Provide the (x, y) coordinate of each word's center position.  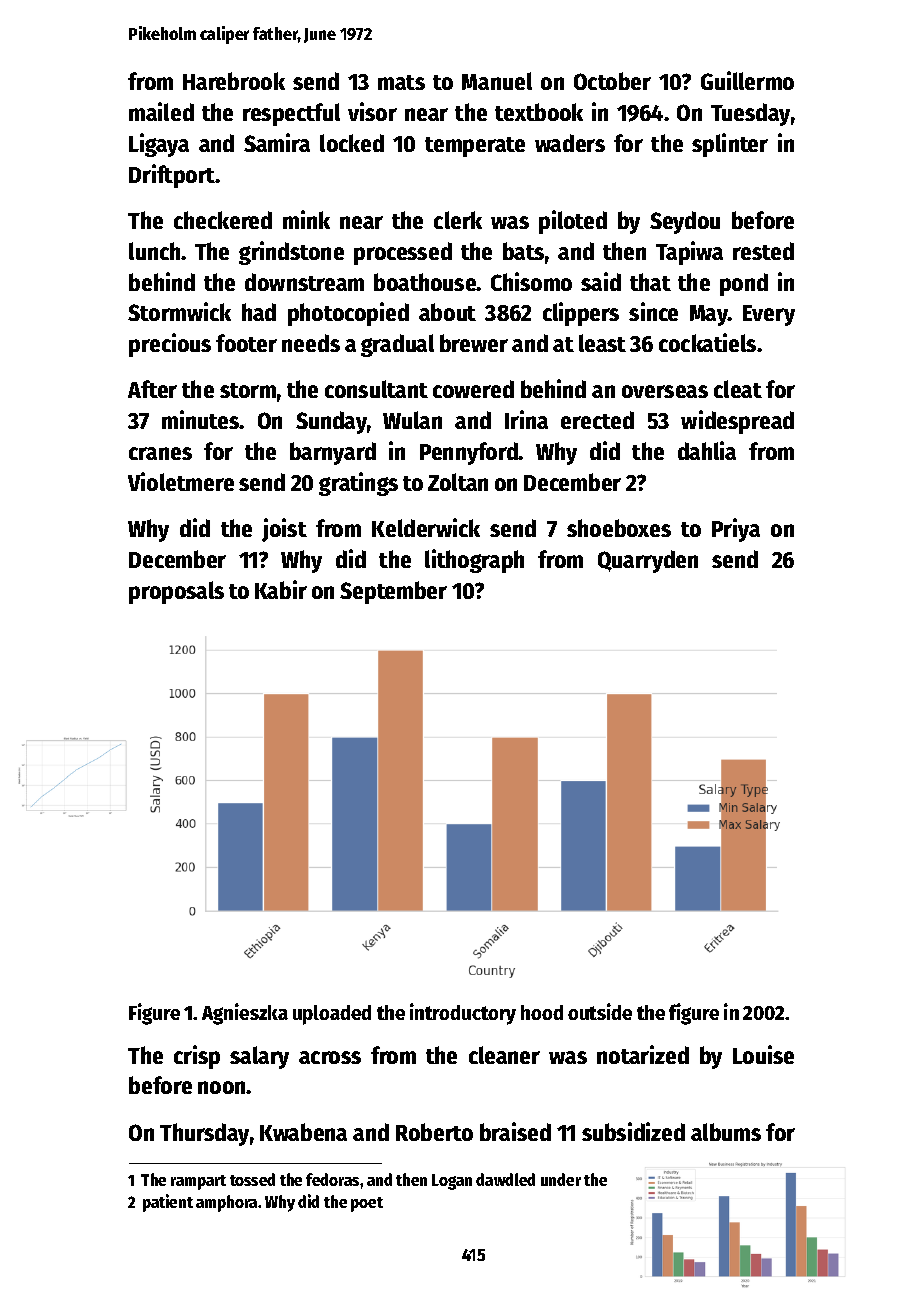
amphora (226, 1203)
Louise (763, 1054)
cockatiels (707, 342)
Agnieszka (245, 1014)
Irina (526, 419)
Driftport (172, 176)
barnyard (333, 453)
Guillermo (747, 80)
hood (542, 1012)
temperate (475, 147)
